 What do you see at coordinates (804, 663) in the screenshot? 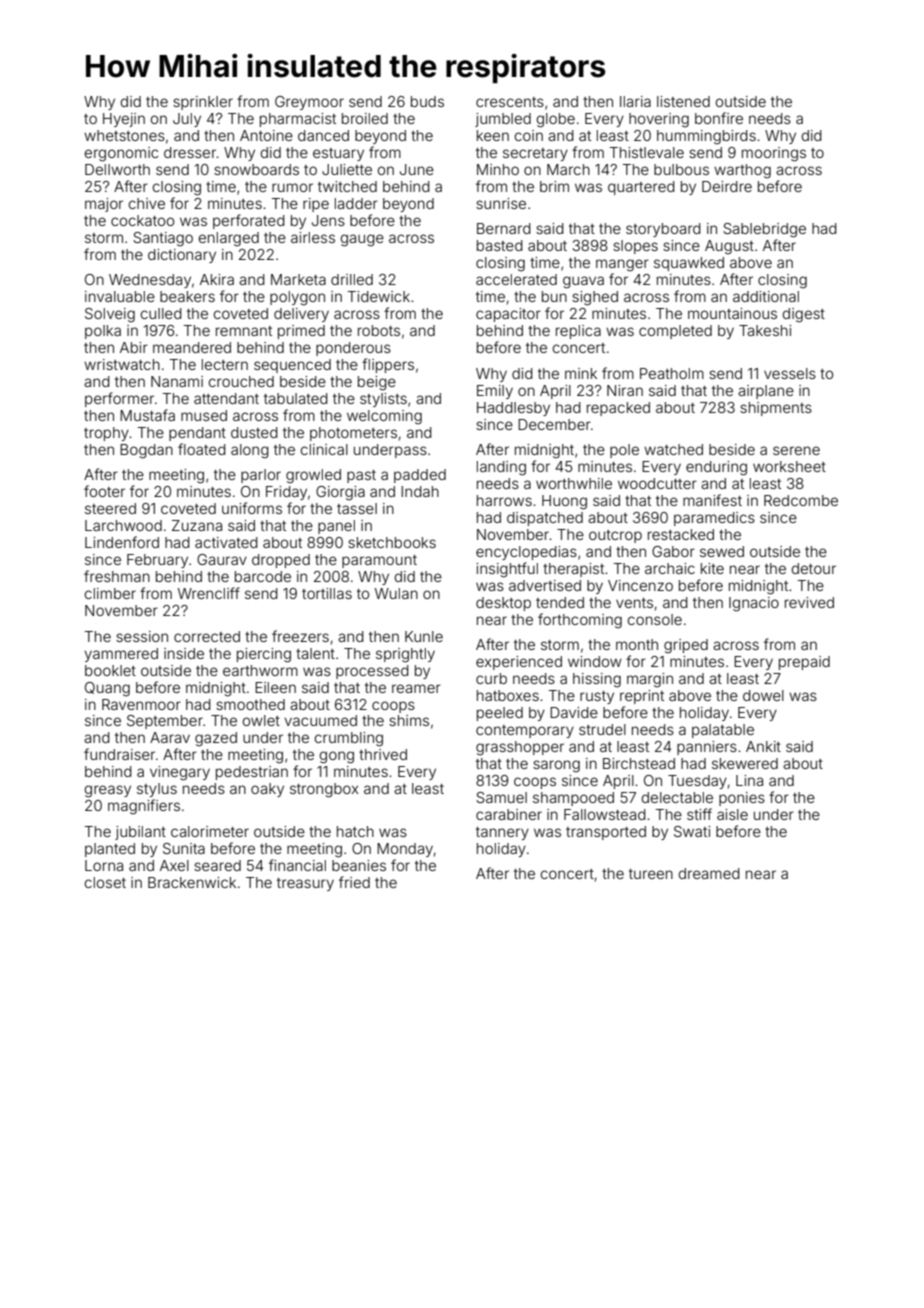
I see `prepaid` at bounding box center [804, 663].
